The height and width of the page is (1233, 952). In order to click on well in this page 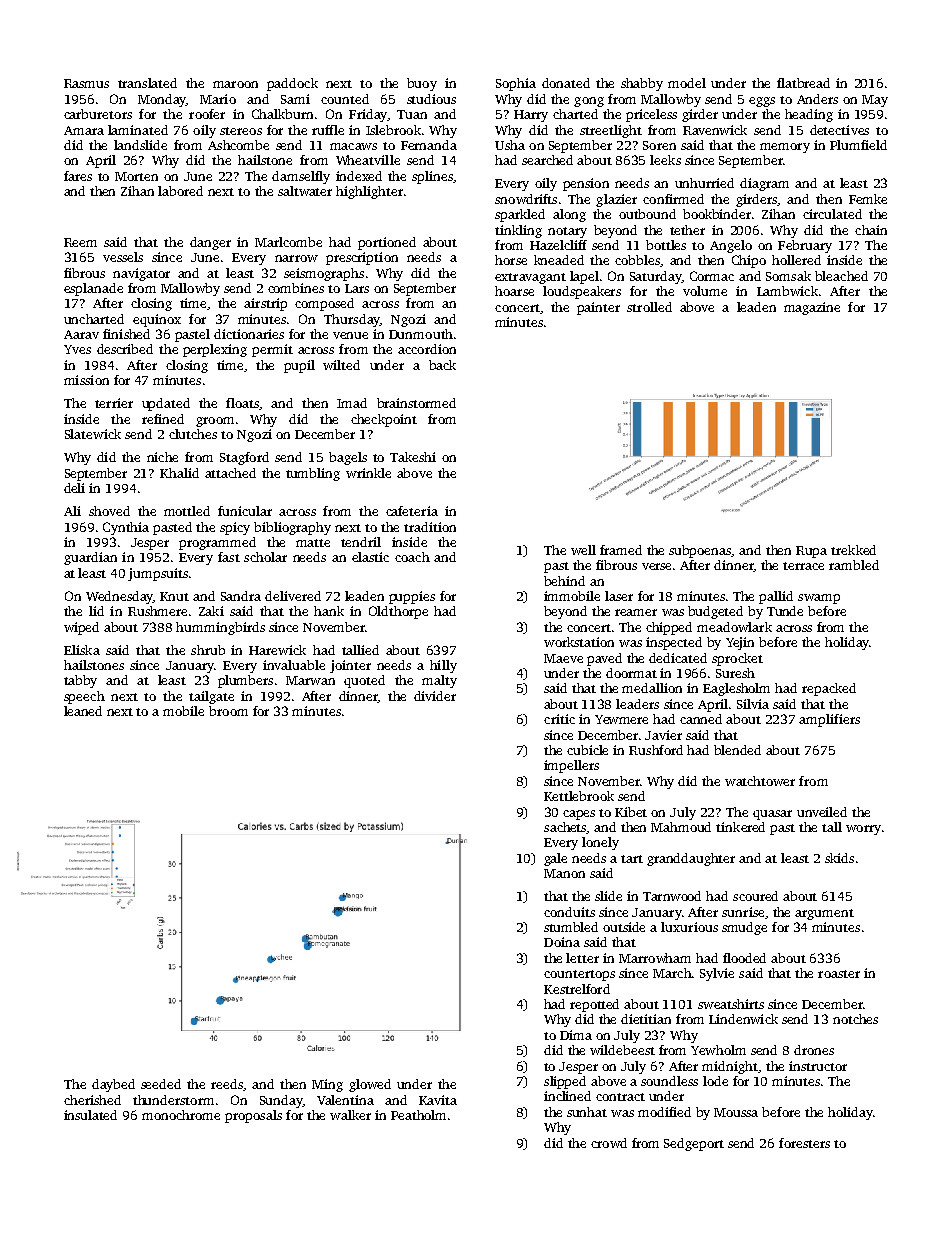, I will do `click(583, 550)`.
